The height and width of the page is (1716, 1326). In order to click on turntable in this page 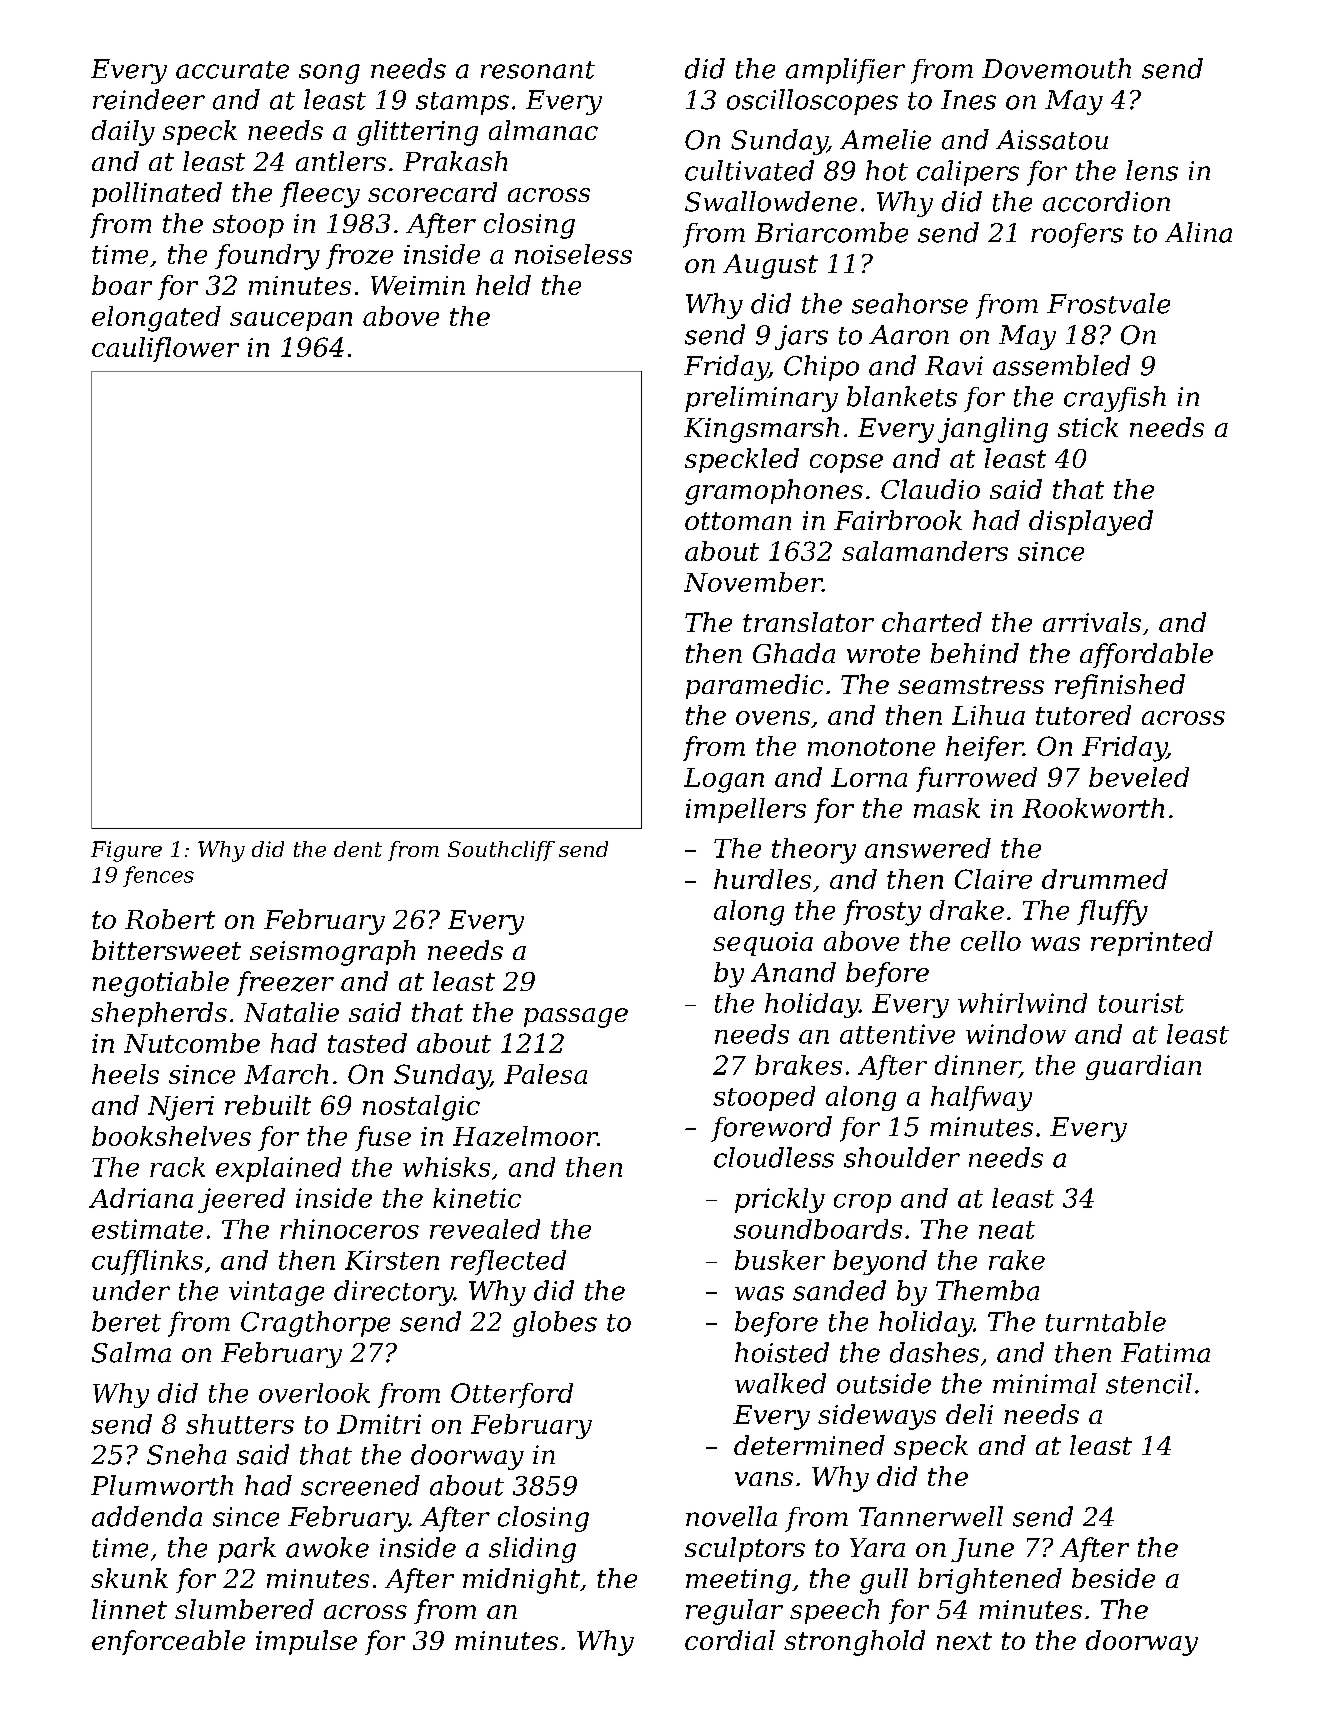, I will do `click(1106, 1321)`.
